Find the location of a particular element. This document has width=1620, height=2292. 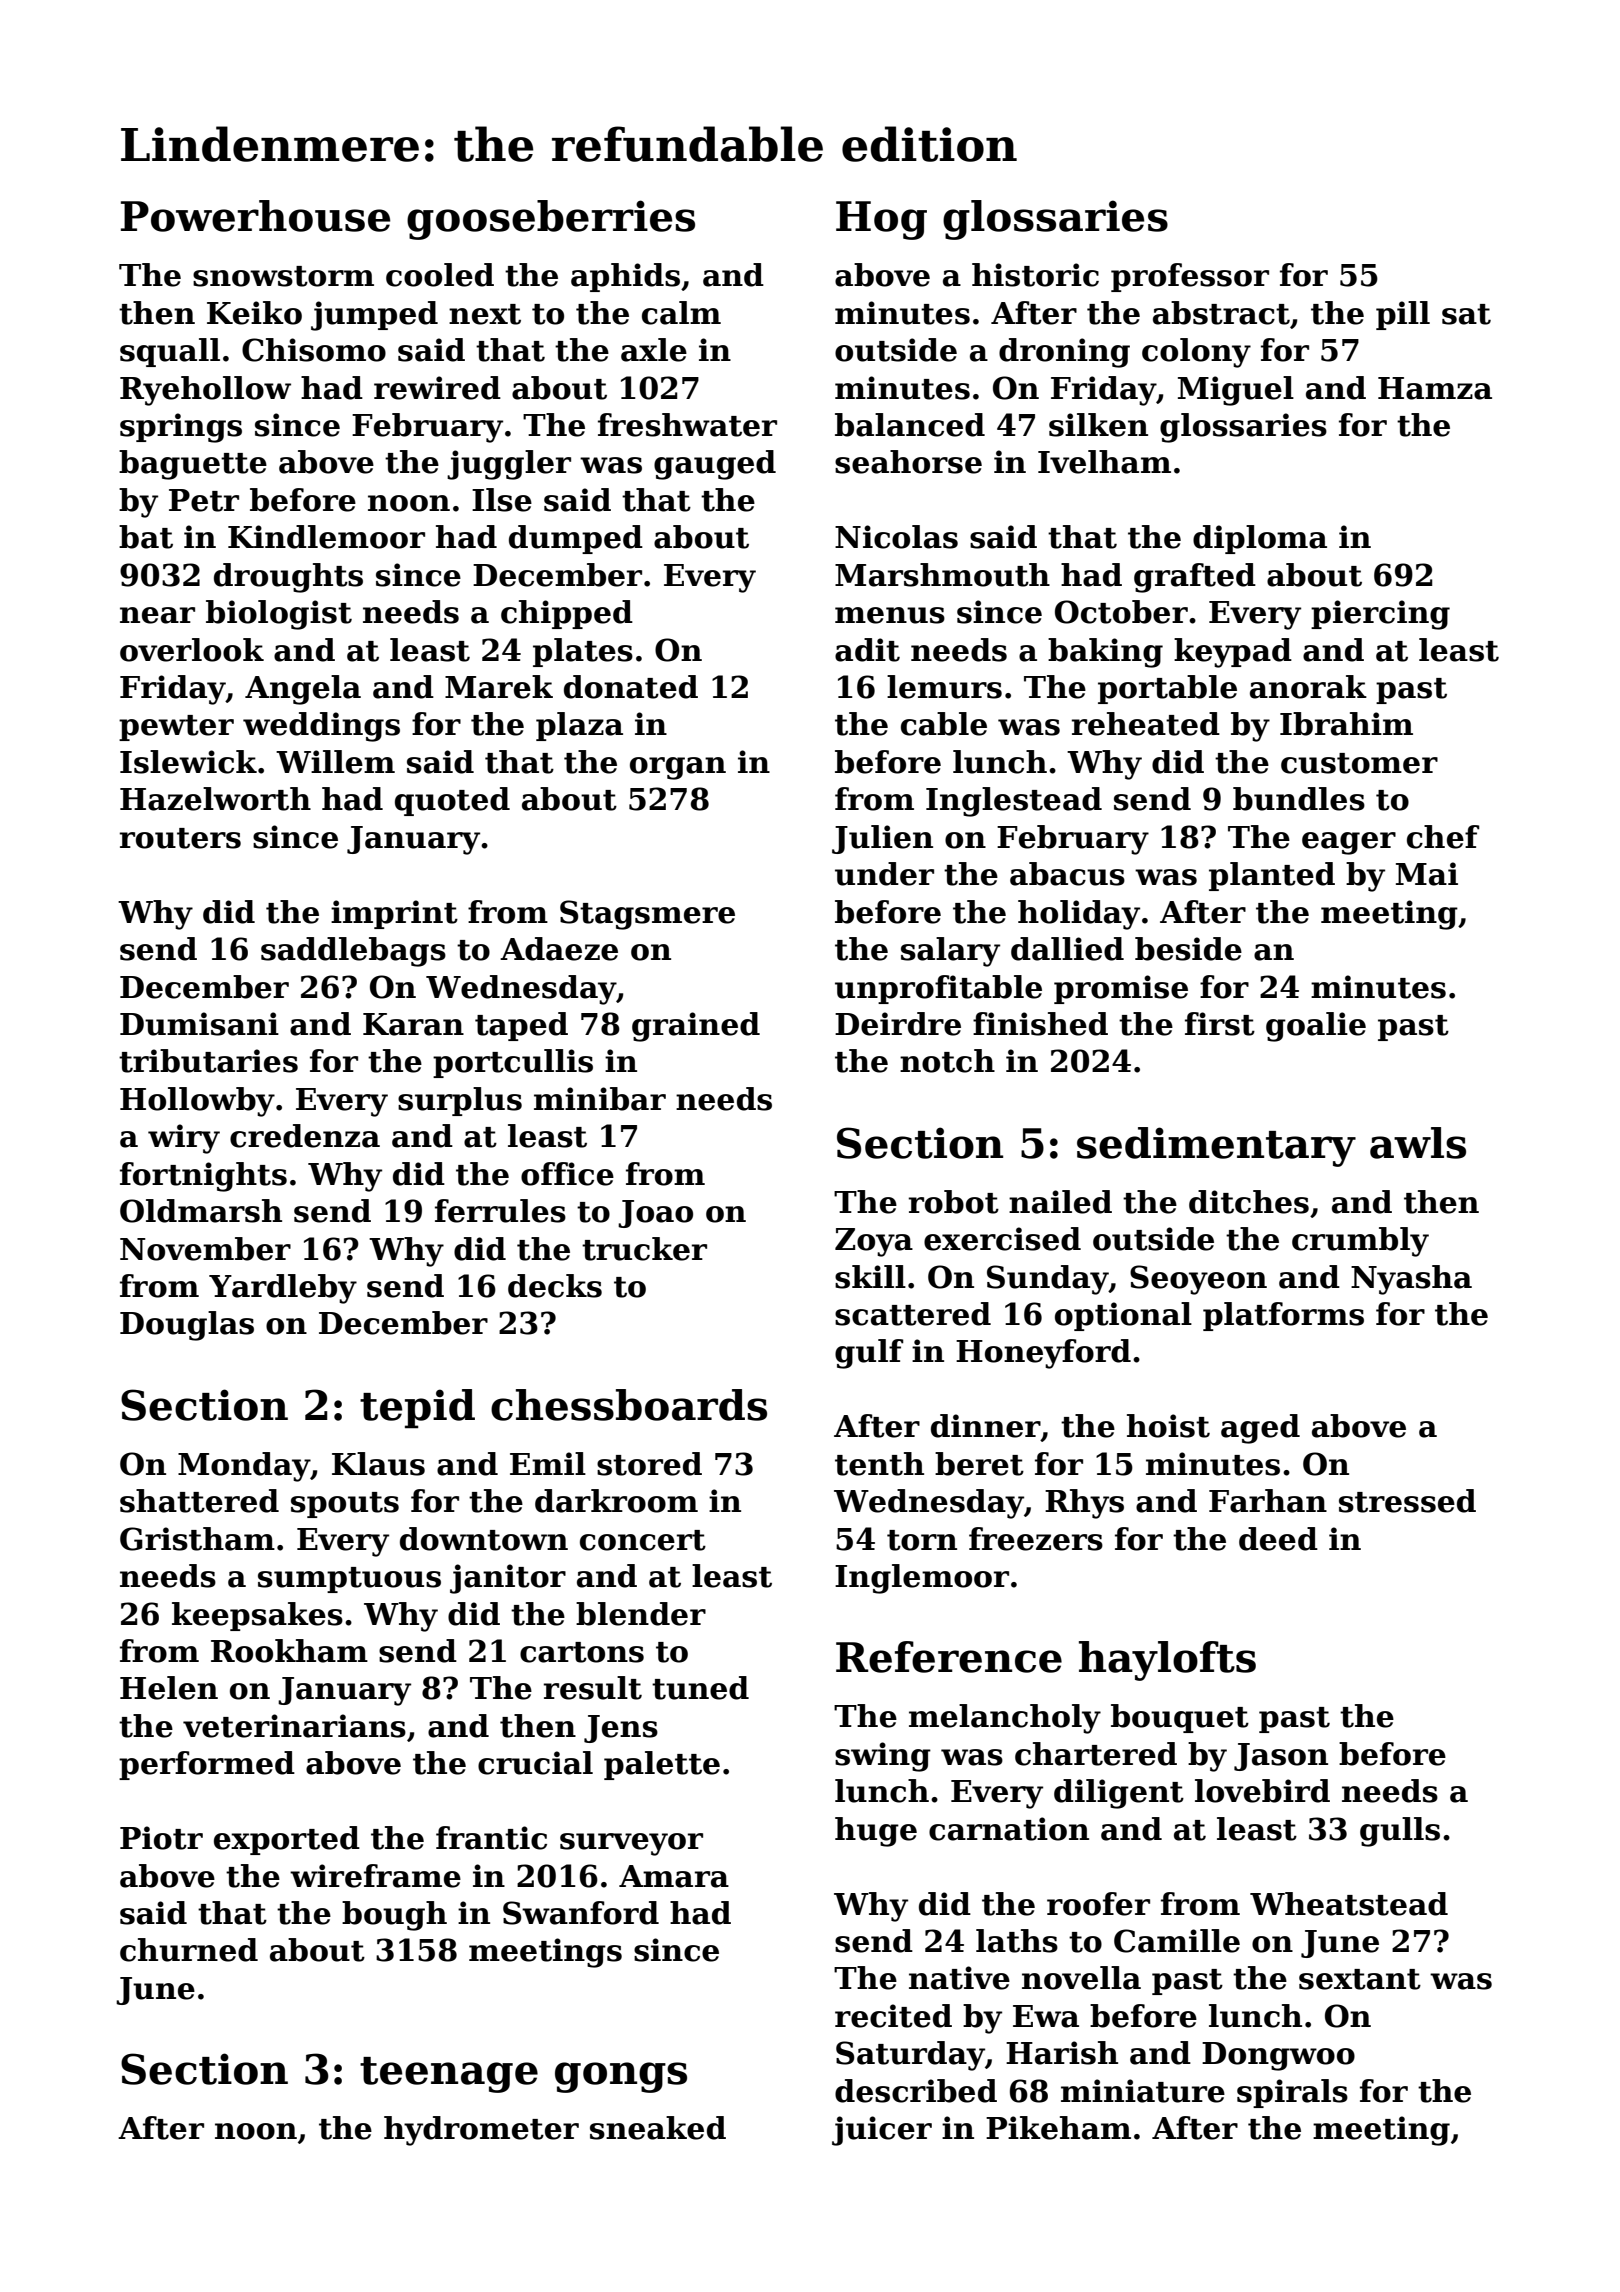

bat is located at coordinates (146, 537).
